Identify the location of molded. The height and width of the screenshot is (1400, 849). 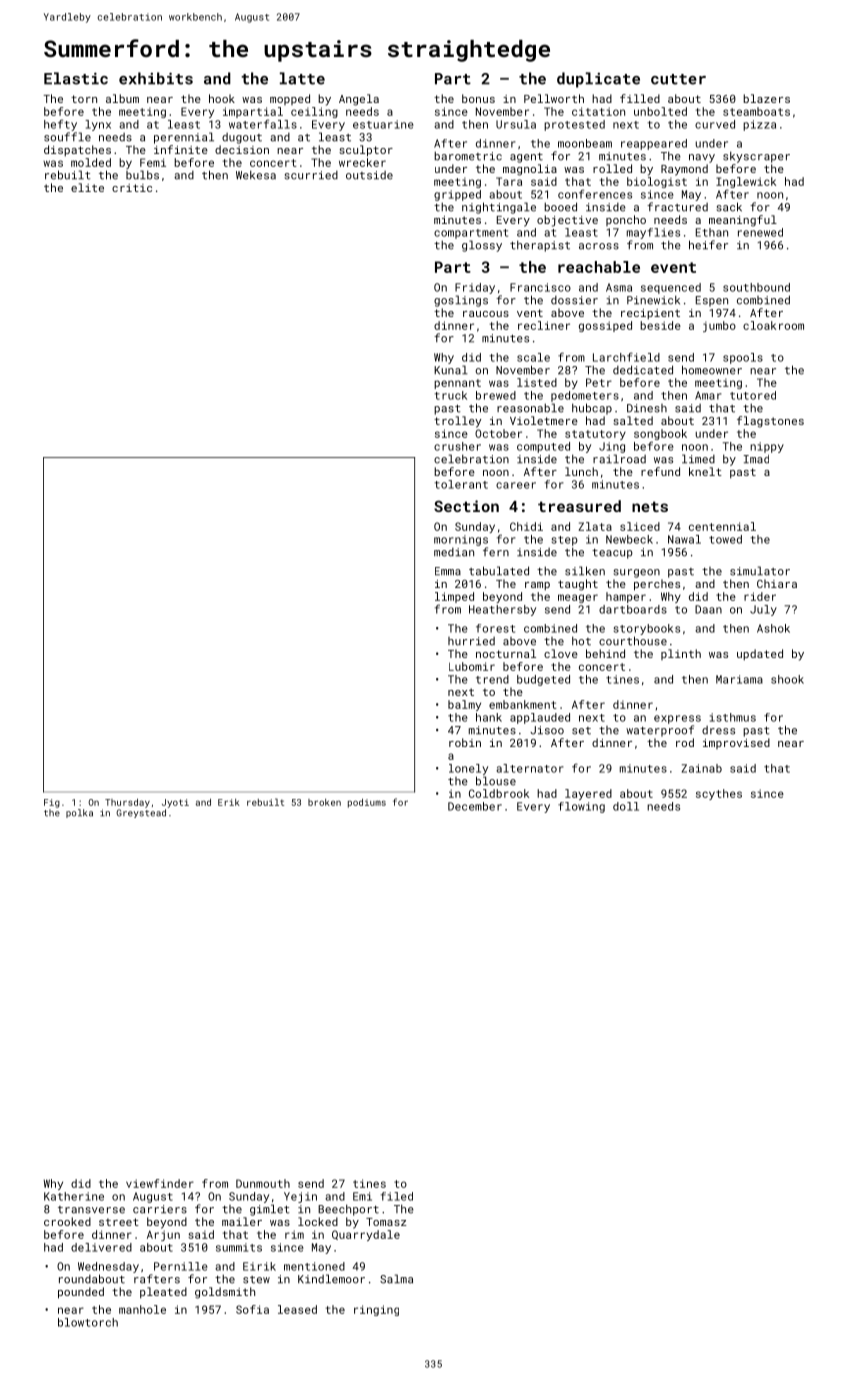
(91, 162).
